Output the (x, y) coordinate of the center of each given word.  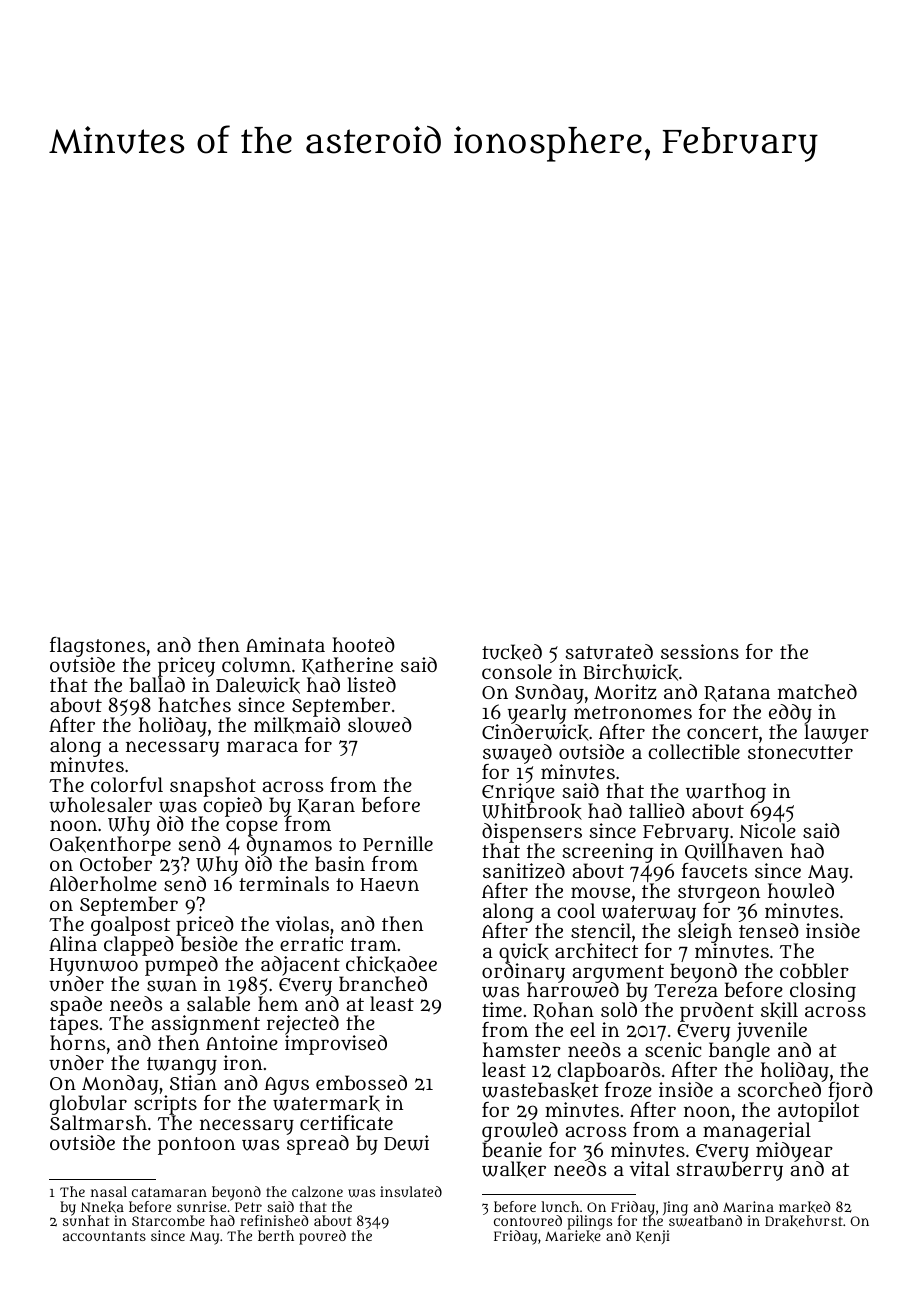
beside (209, 943)
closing (822, 992)
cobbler (814, 970)
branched (383, 983)
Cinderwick (535, 732)
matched (817, 691)
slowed (380, 725)
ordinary (523, 973)
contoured (528, 1220)
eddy (790, 714)
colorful (127, 784)
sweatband (705, 1221)
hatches (194, 704)
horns (78, 1043)
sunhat (86, 1221)
